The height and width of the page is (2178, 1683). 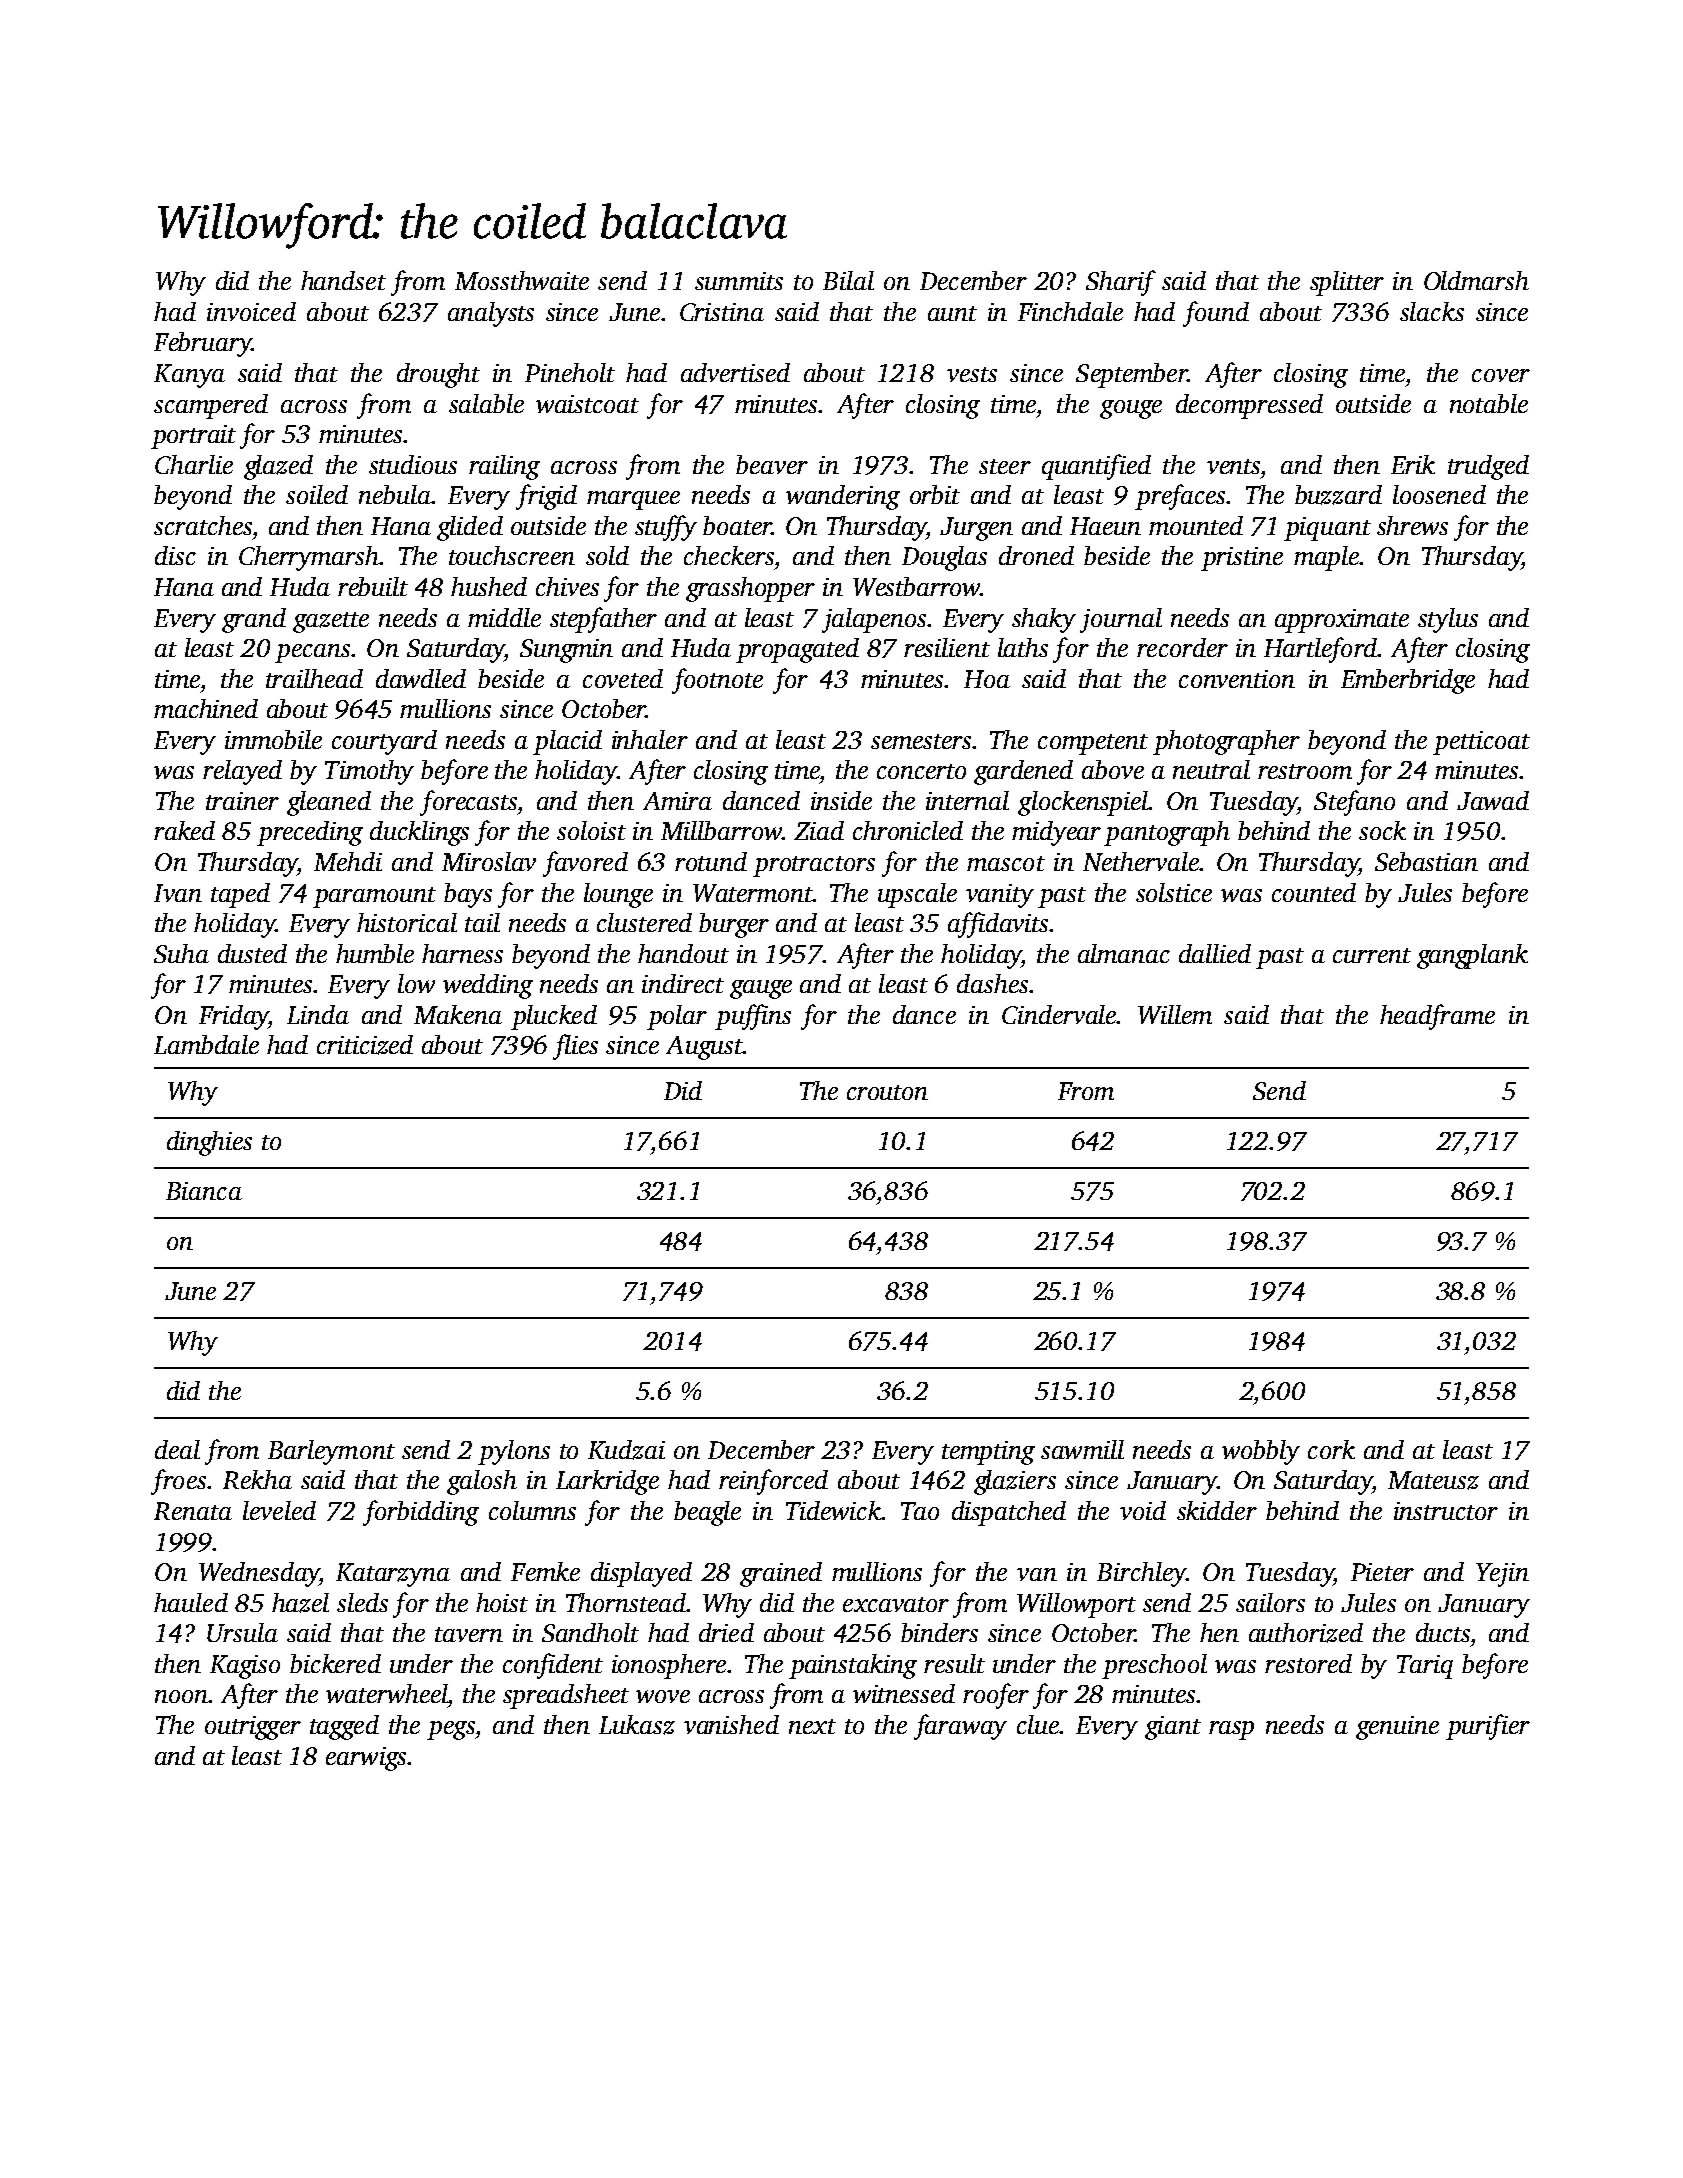 What do you see at coordinates (1425, 1667) in the page?
I see `Tariq` at bounding box center [1425, 1667].
